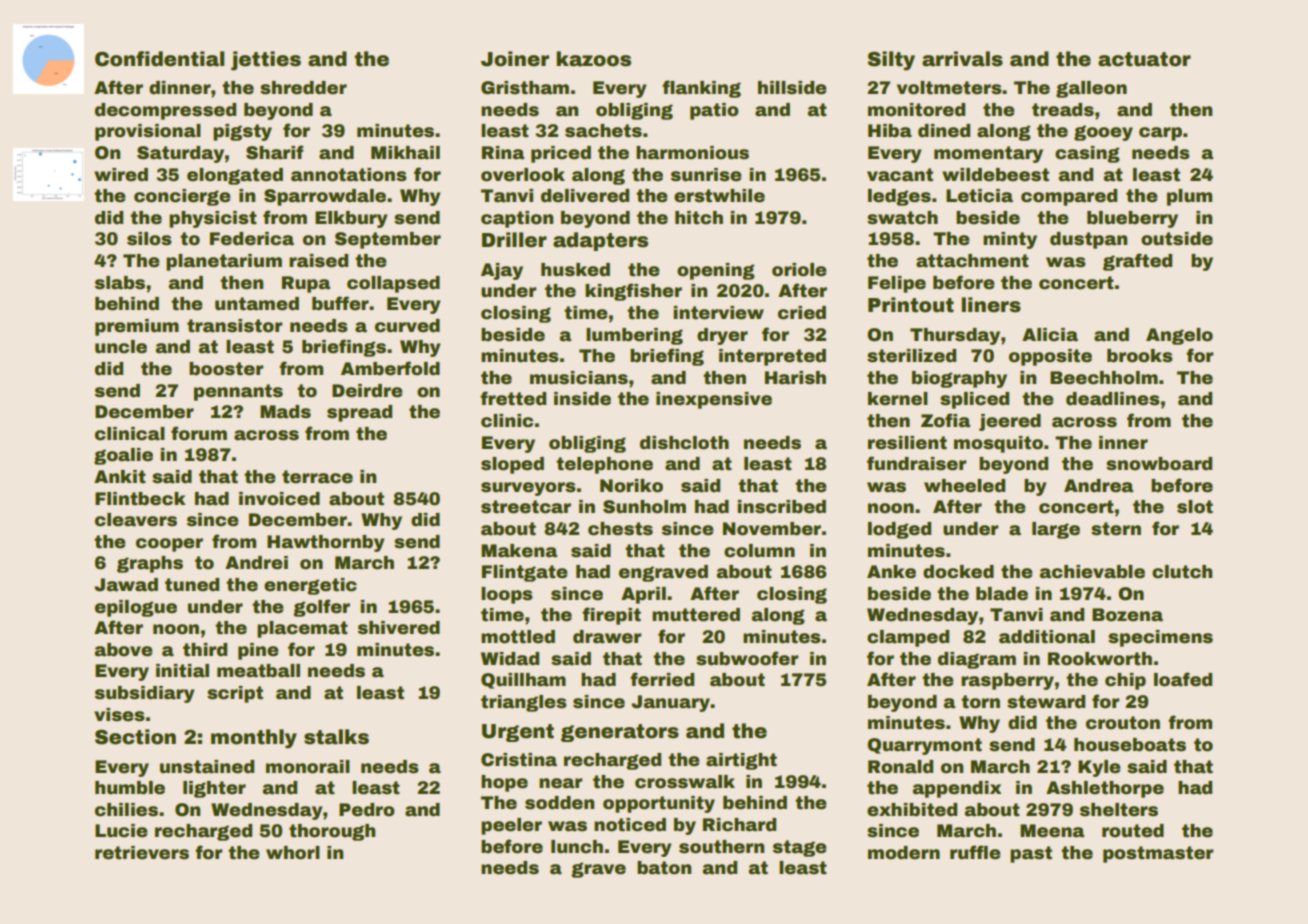  I want to click on retrievers, so click(142, 853).
